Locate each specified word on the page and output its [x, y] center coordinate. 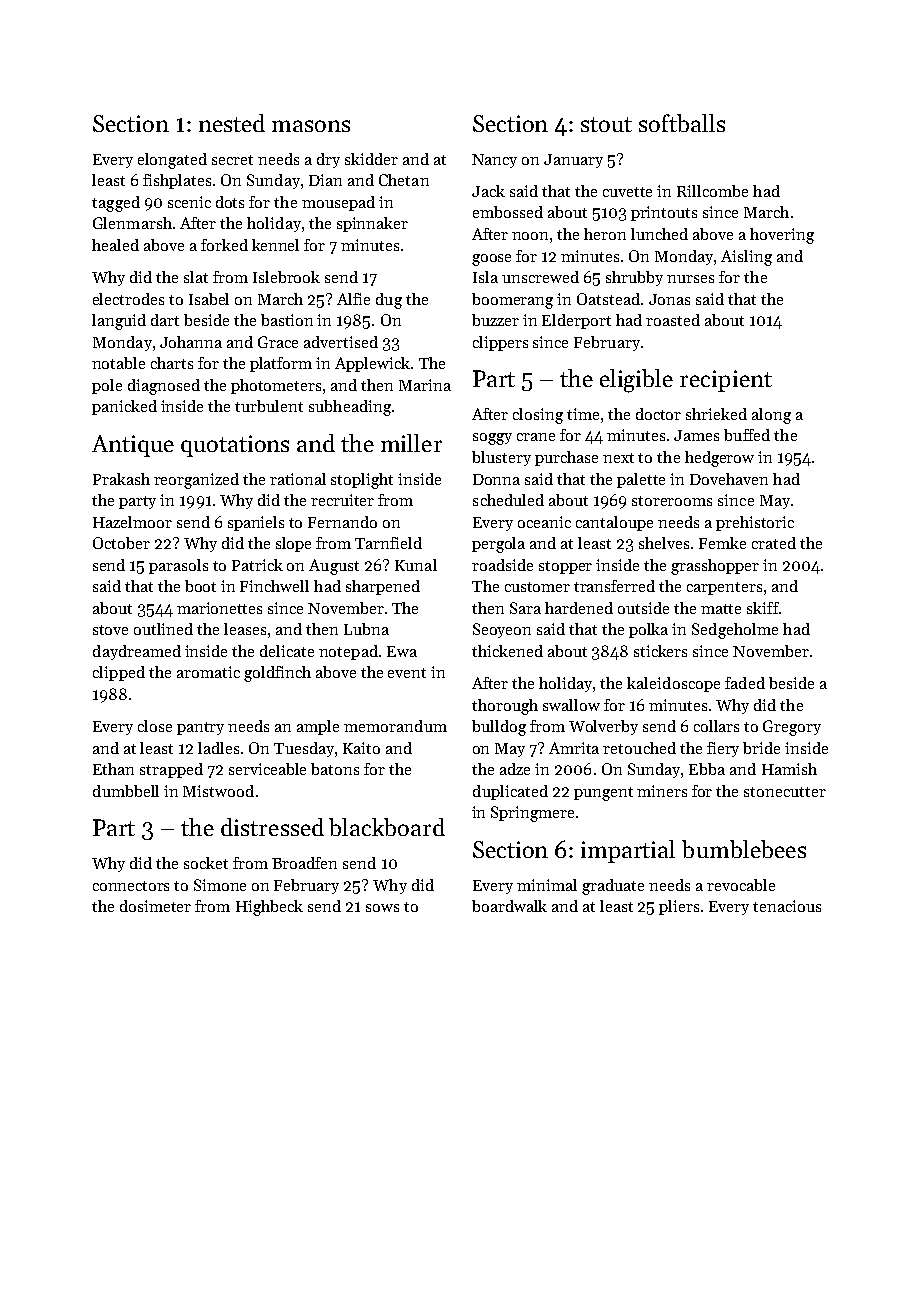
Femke [722, 543]
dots [230, 202]
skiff [763, 608]
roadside [502, 565]
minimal [547, 885]
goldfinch [277, 674]
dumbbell [126, 791]
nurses [690, 279]
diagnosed [164, 387]
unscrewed [540, 277]
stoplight [362, 481]
